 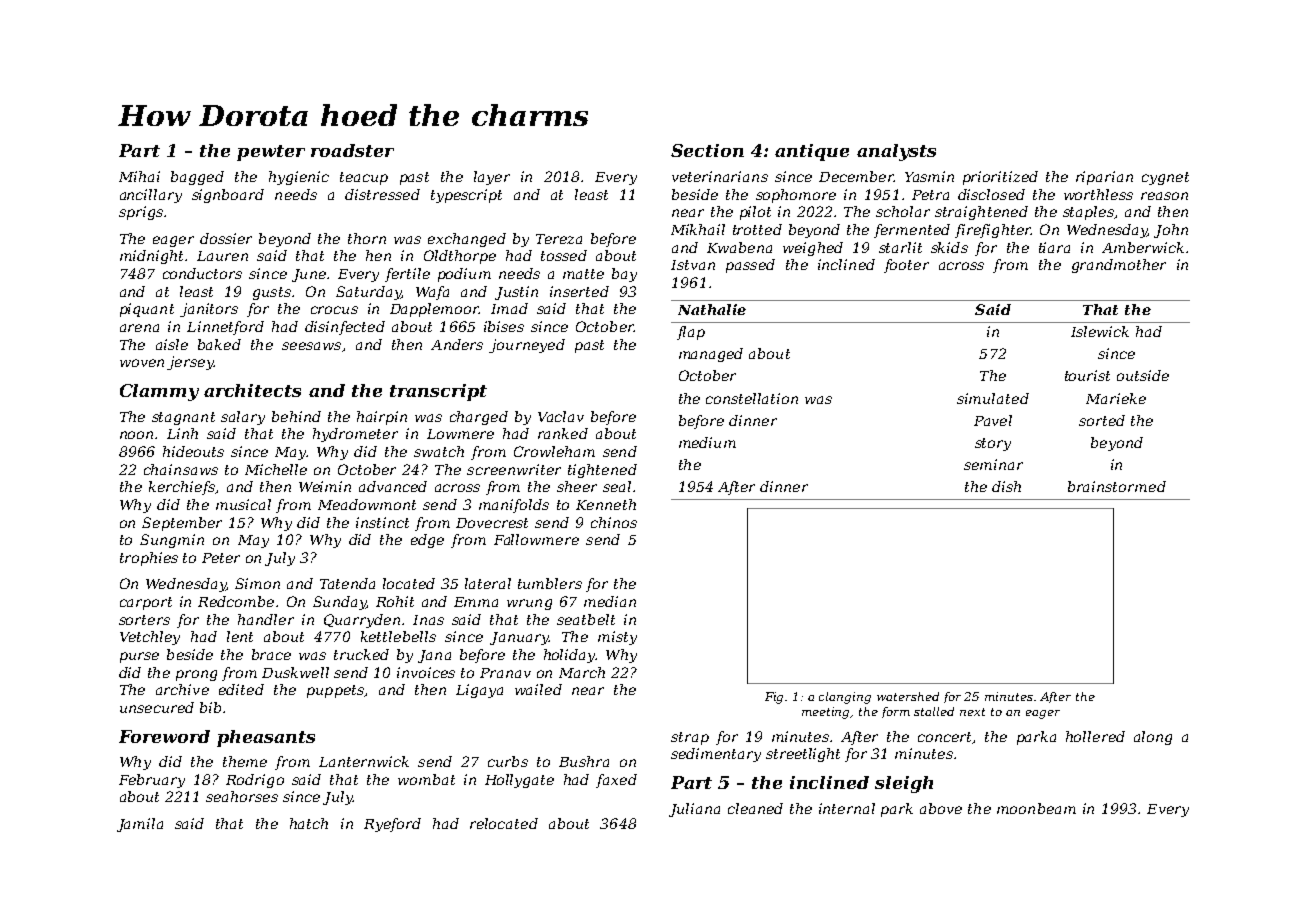 I want to click on Linnetford, so click(x=225, y=328).
